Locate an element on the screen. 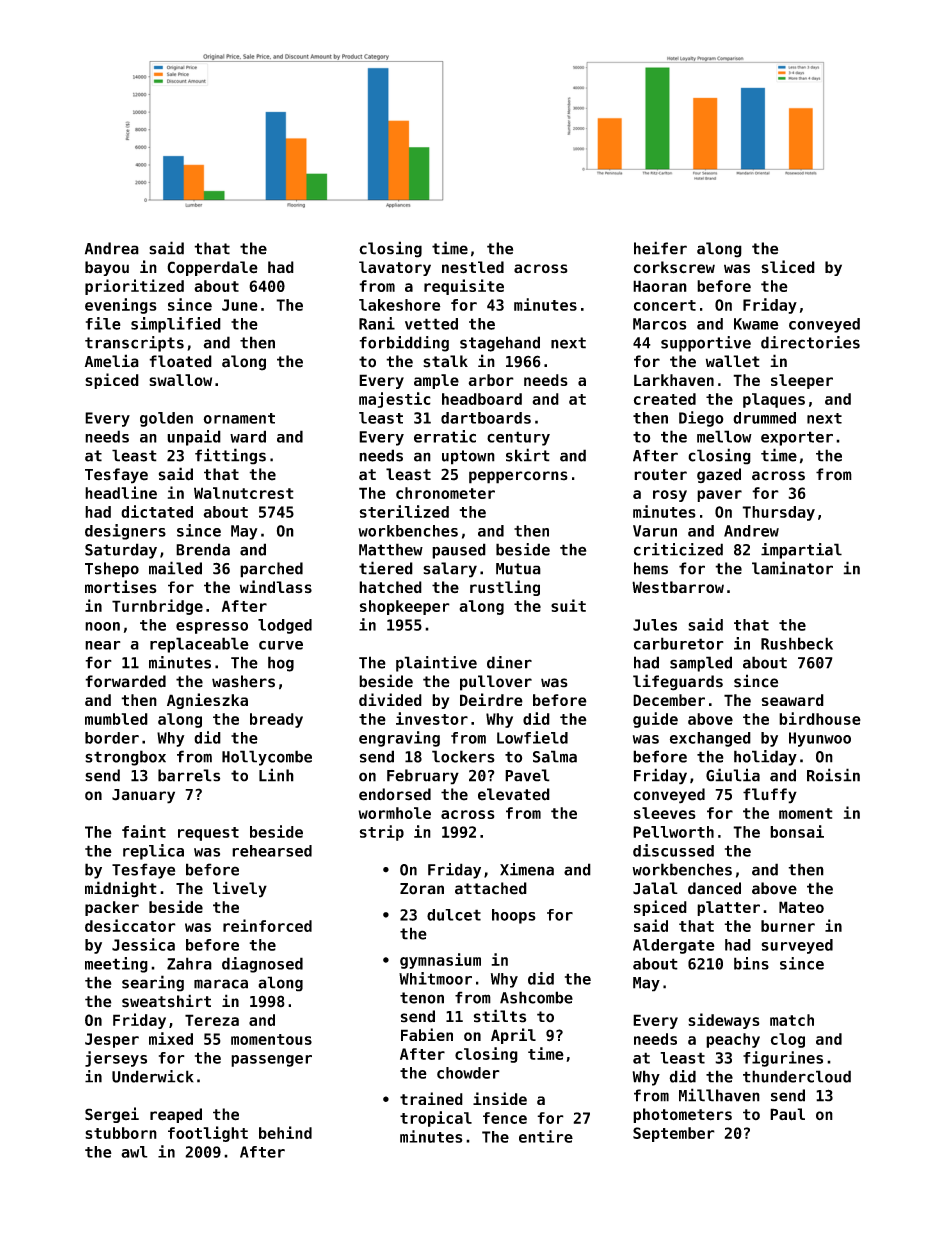 This screenshot has width=952, height=1233. router is located at coordinates (660, 475).
